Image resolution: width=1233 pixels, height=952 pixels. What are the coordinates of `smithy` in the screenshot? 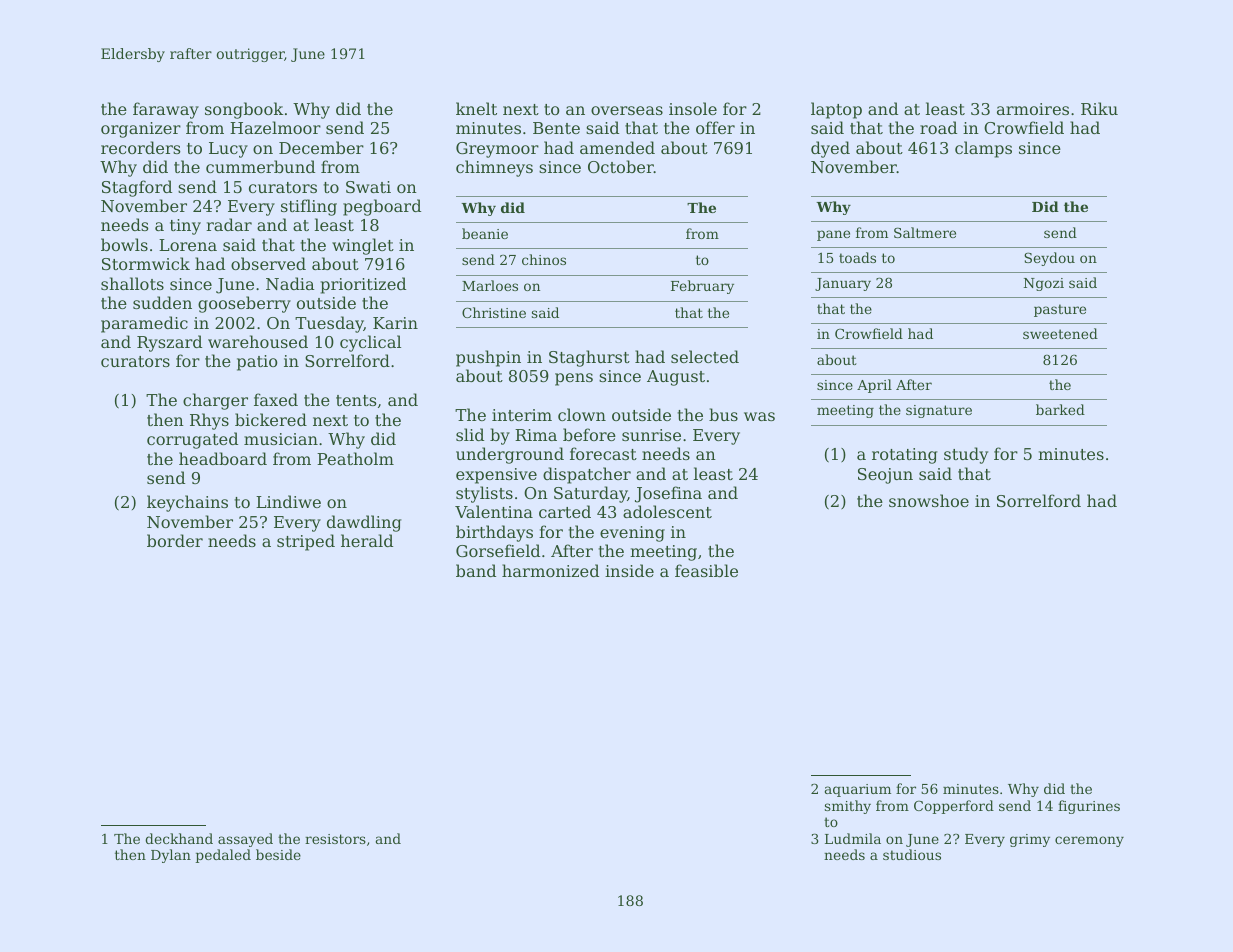 It's located at (848, 807).
